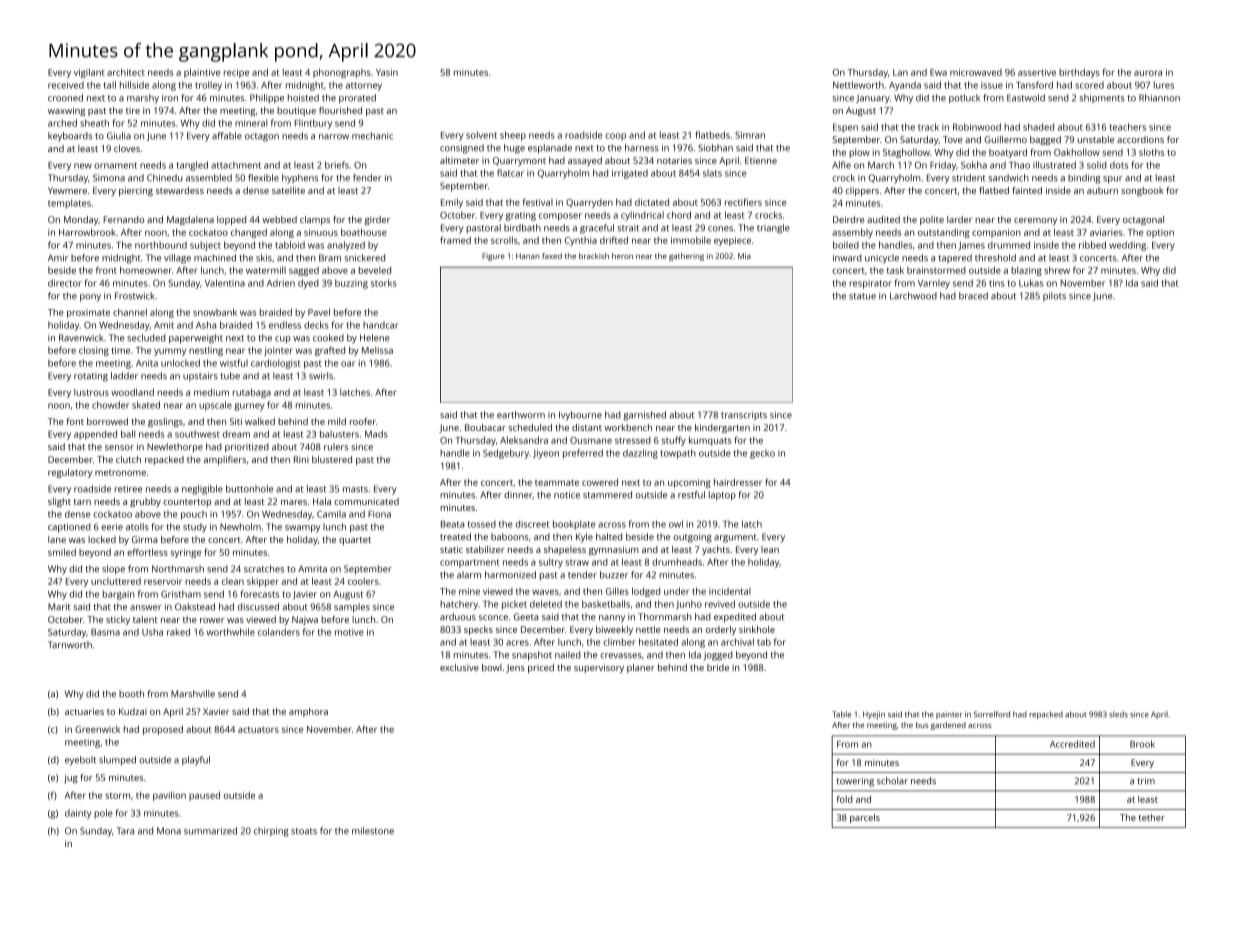 The image size is (1233, 952). I want to click on pilots, so click(1054, 296).
